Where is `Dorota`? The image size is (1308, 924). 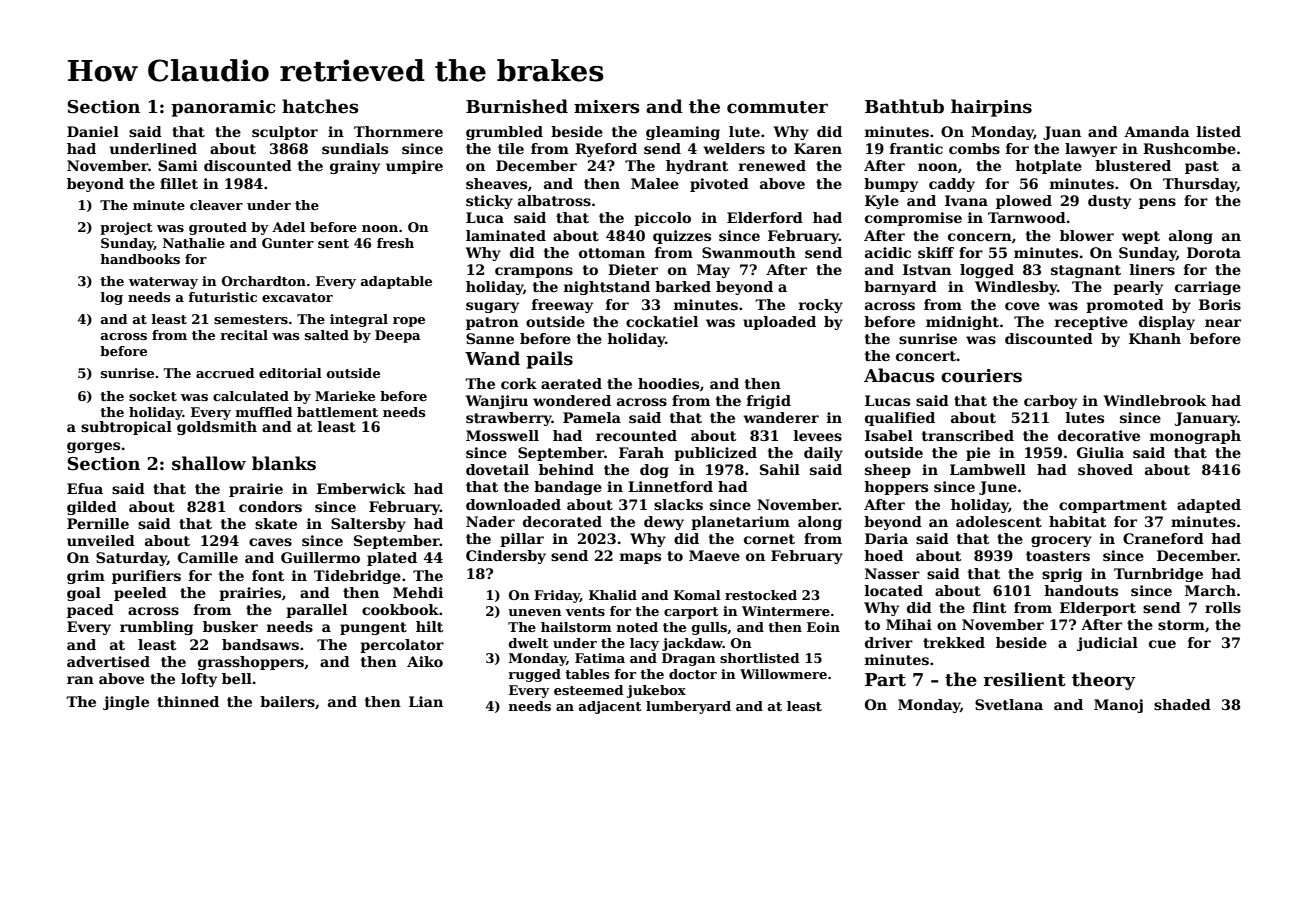
Dorota is located at coordinates (1214, 252).
